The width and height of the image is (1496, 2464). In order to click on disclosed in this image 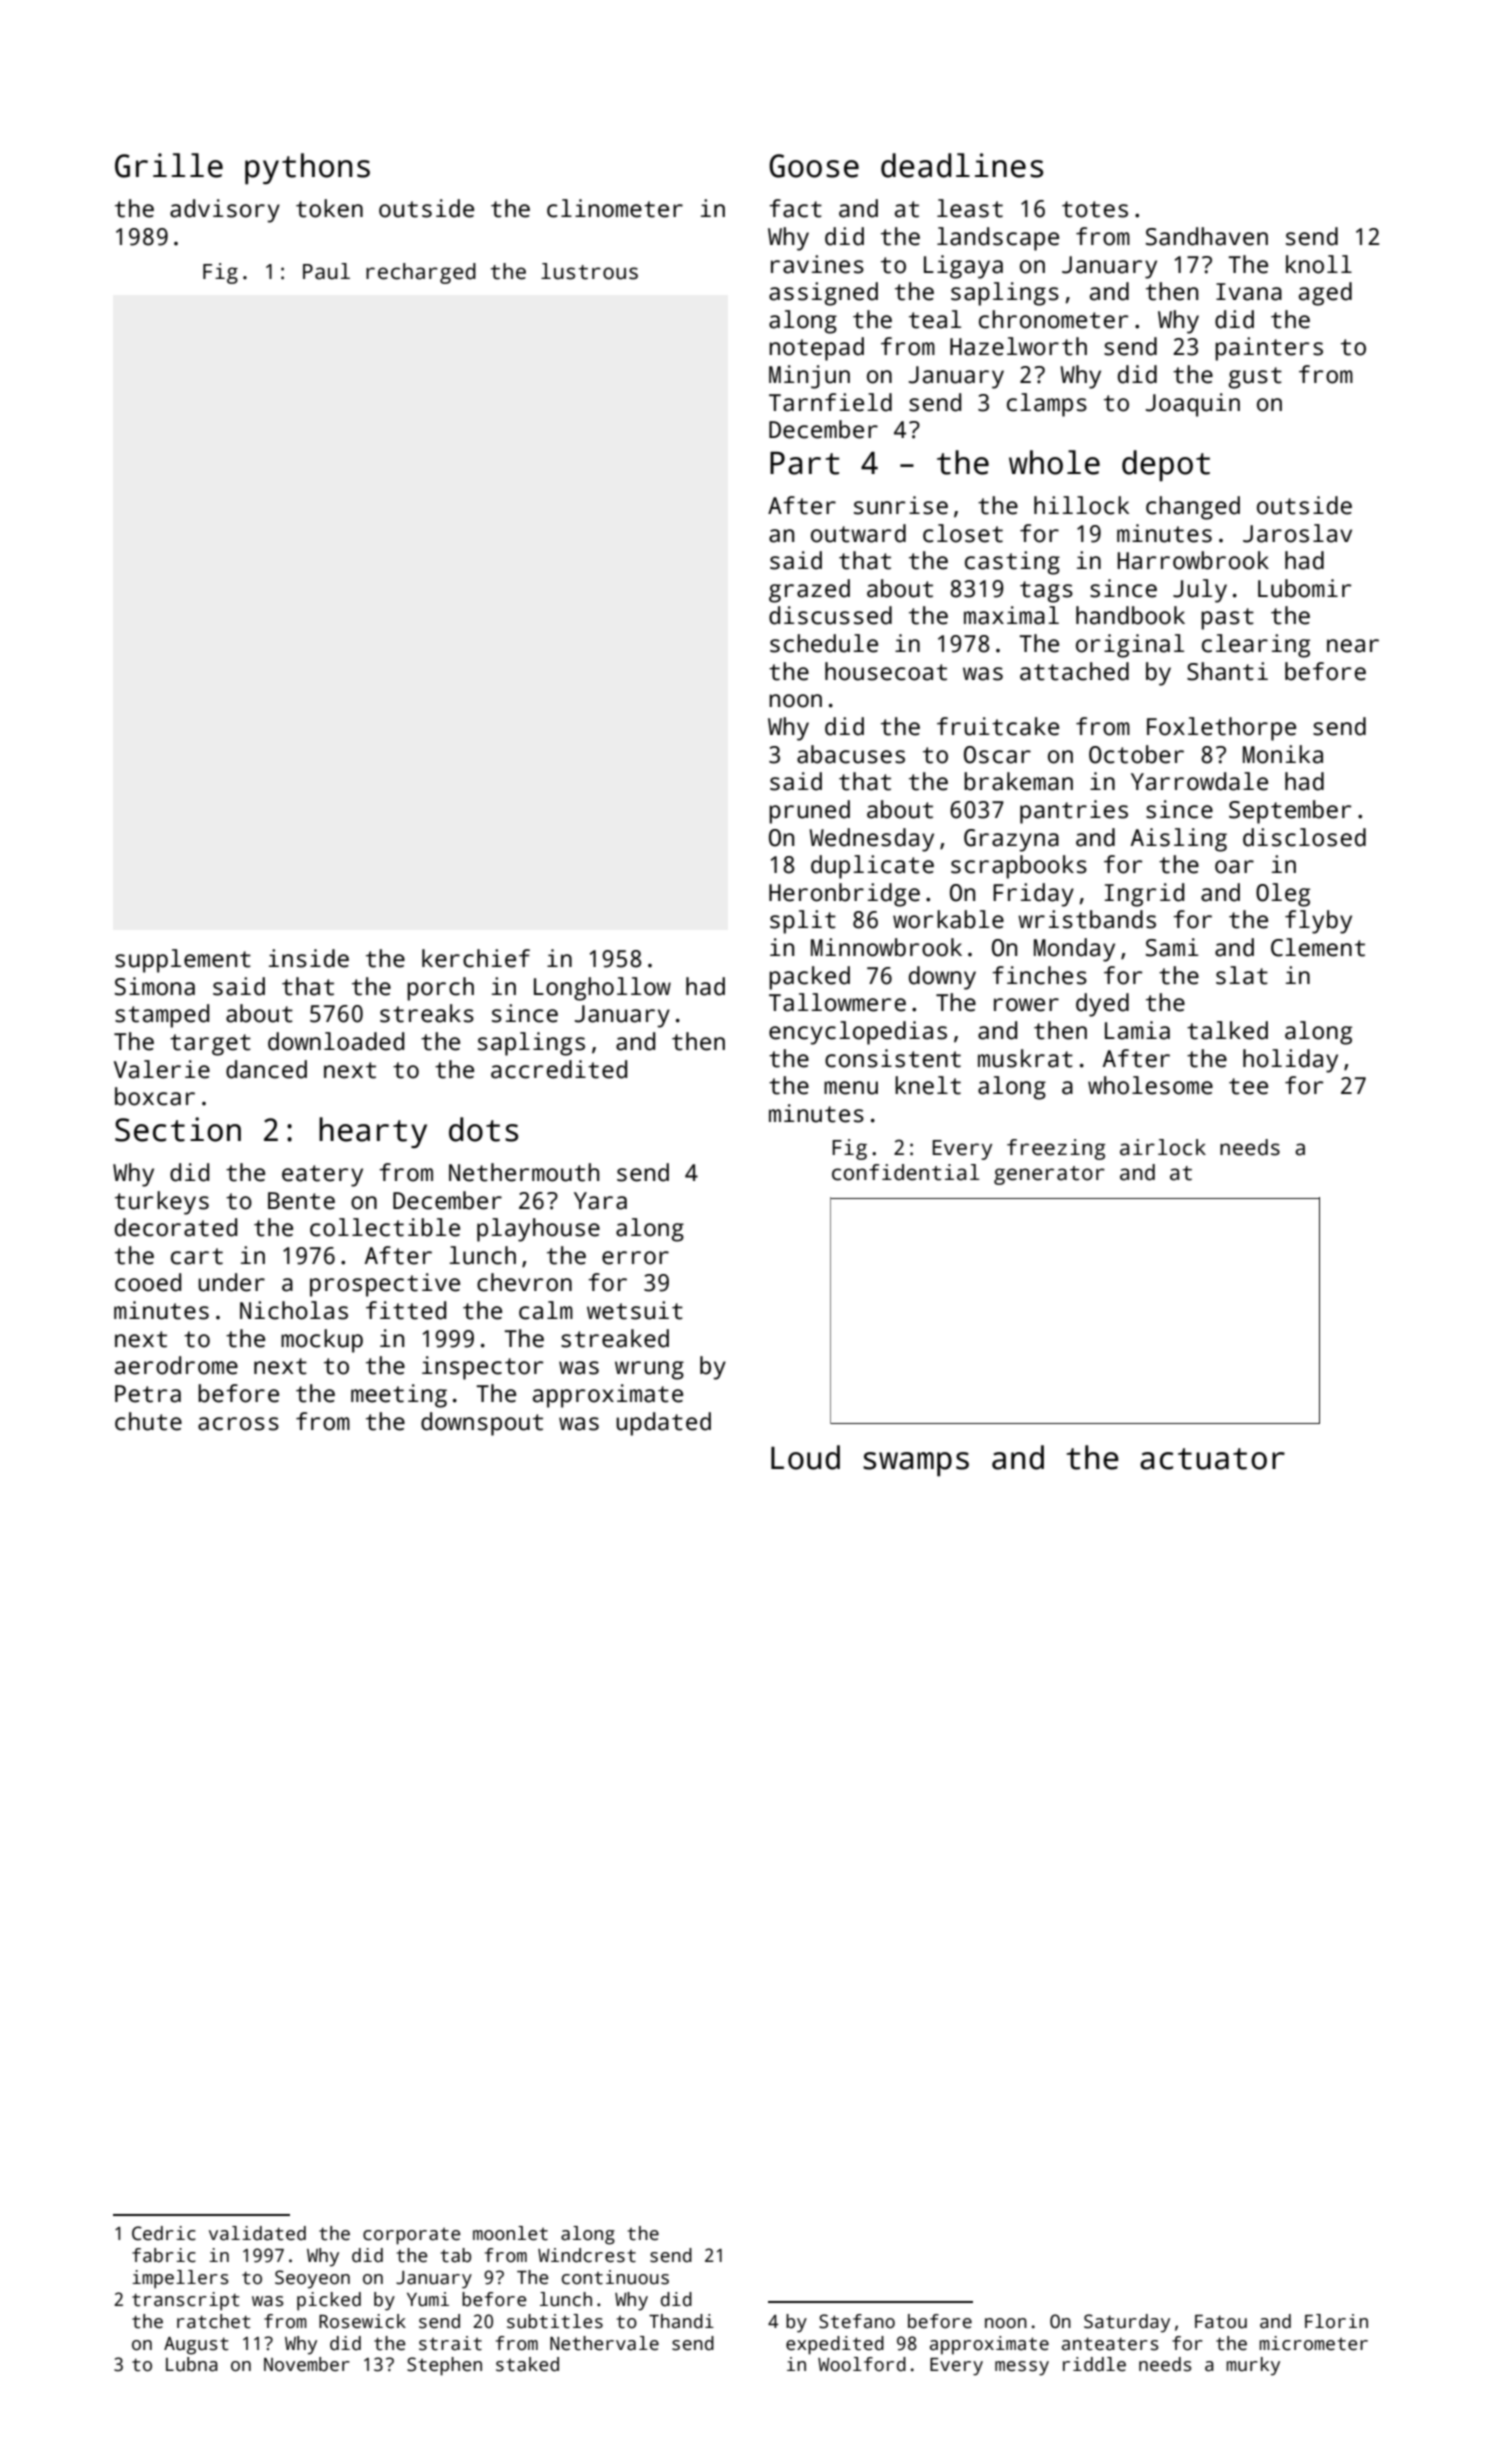, I will do `click(1304, 837)`.
